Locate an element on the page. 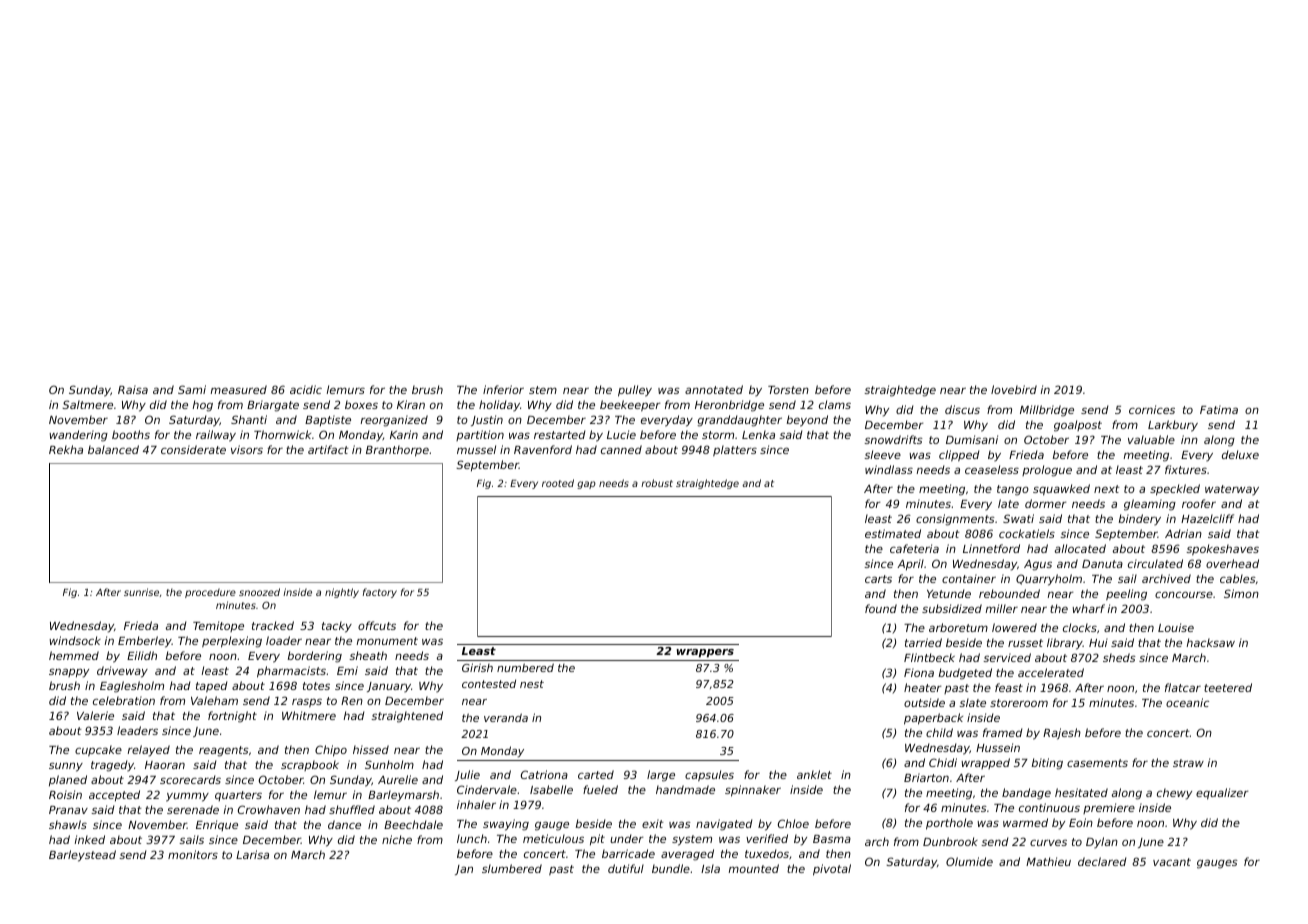  accelerated is located at coordinates (1051, 672).
